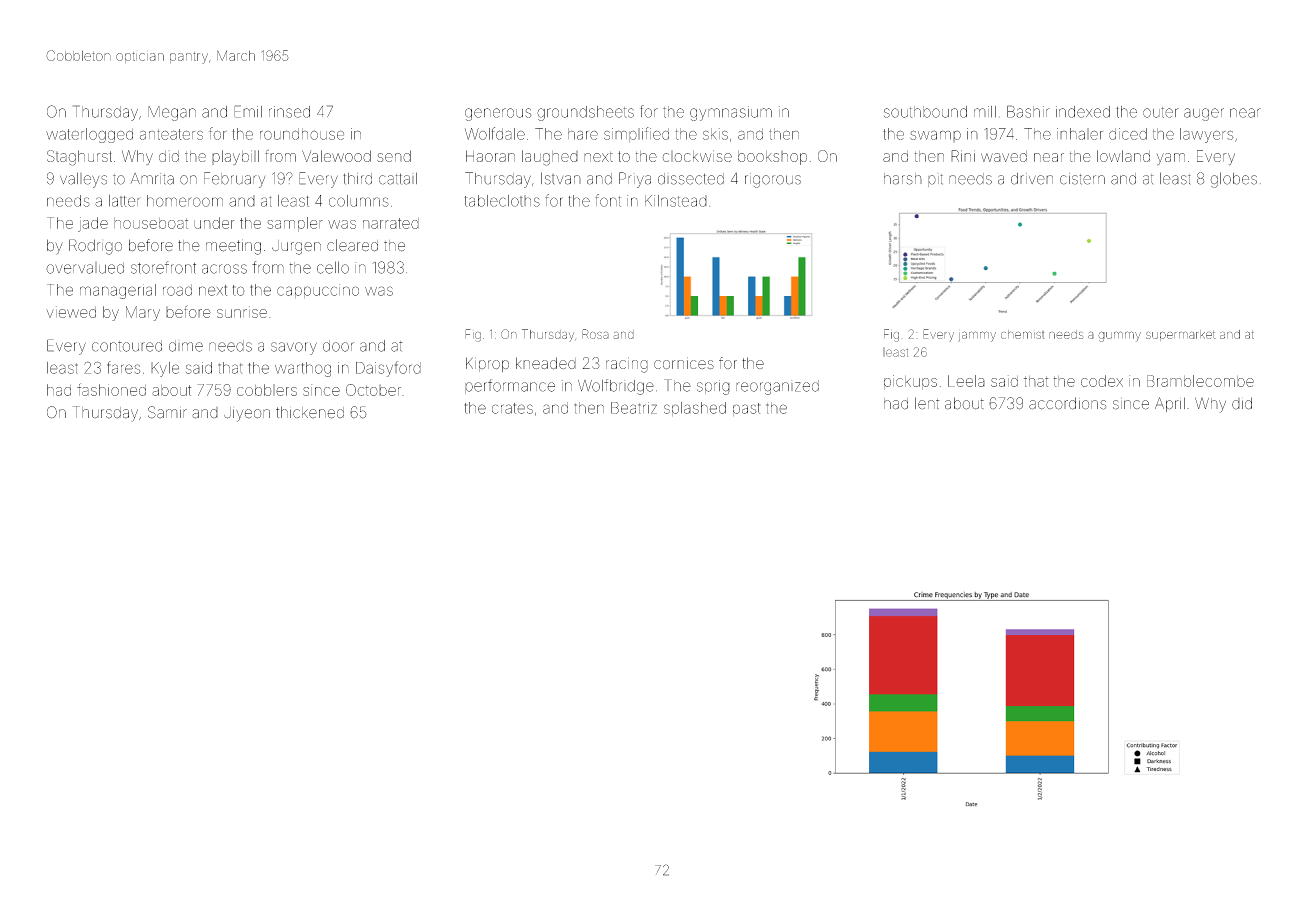 The image size is (1308, 924). I want to click on globes, so click(1234, 180).
